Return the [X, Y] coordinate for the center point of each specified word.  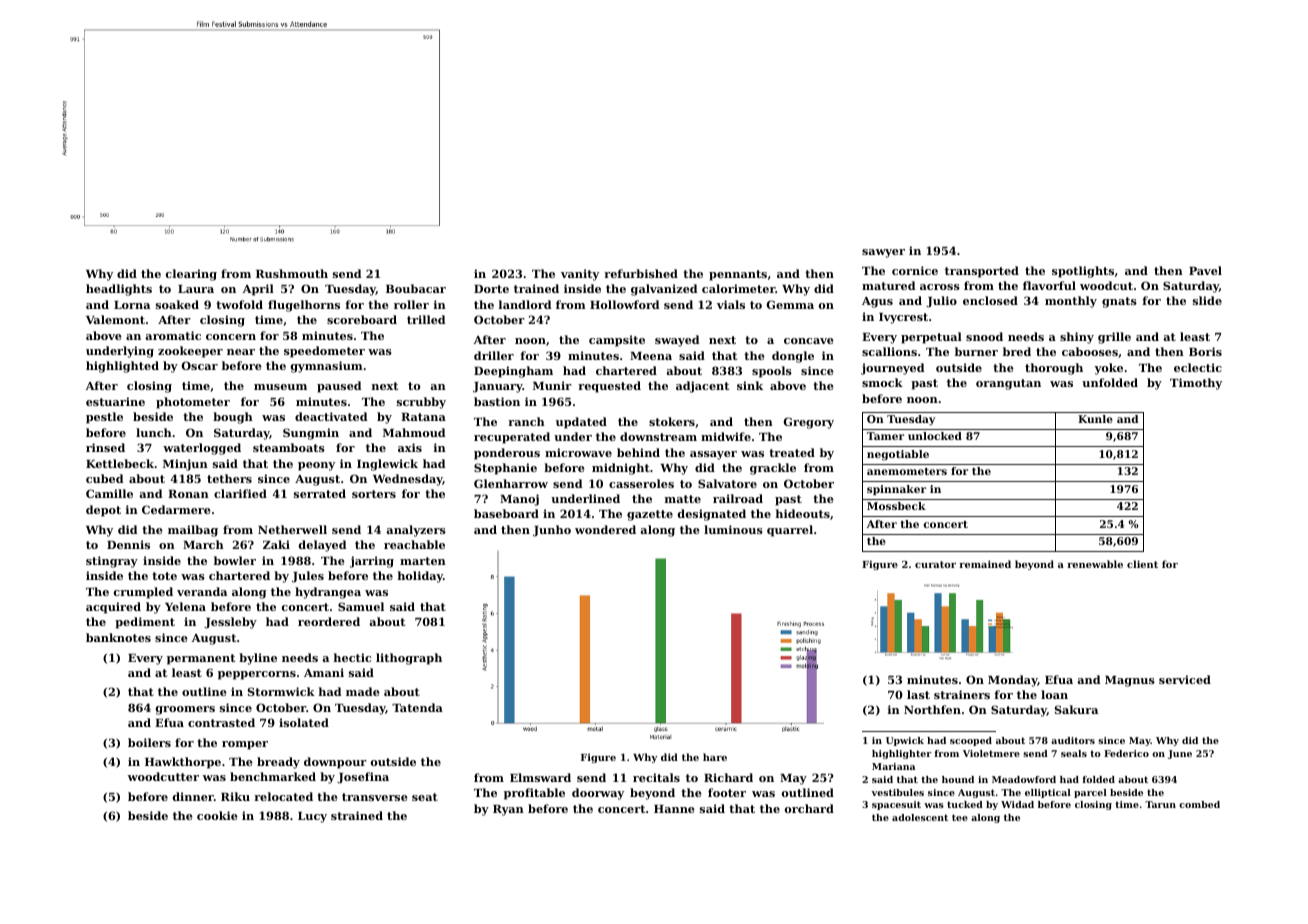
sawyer [883, 253]
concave [809, 341]
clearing [191, 275]
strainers [962, 694]
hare [715, 757]
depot [103, 511]
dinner [193, 796]
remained [985, 564]
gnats [1119, 302]
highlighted [122, 367]
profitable [534, 794]
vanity [580, 275]
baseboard [506, 513]
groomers [185, 710]
